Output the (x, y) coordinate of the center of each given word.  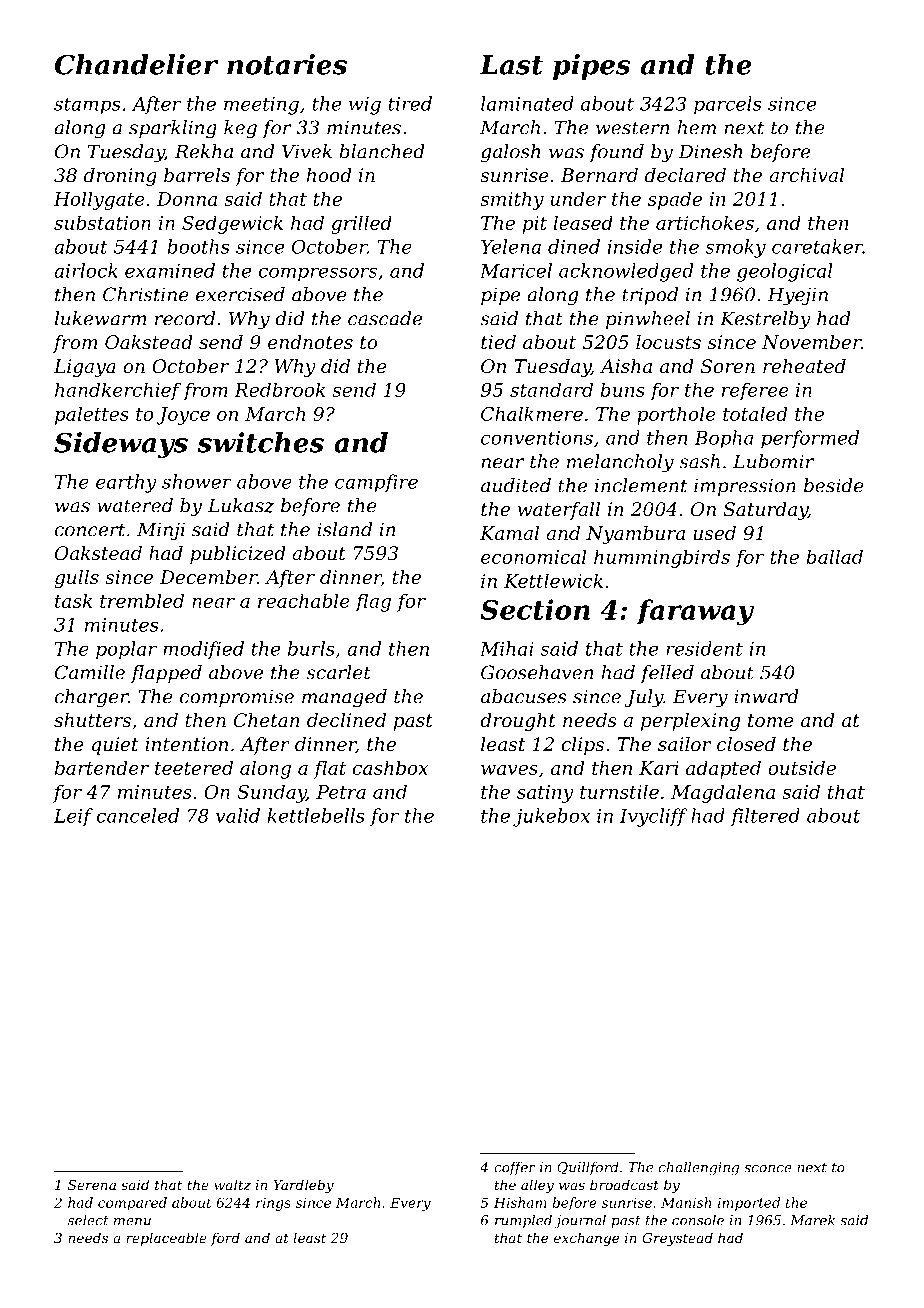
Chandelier (136, 64)
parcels (728, 105)
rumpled (523, 1221)
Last (511, 65)
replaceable (166, 1239)
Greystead (677, 1239)
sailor (684, 744)
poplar (126, 650)
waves (509, 770)
